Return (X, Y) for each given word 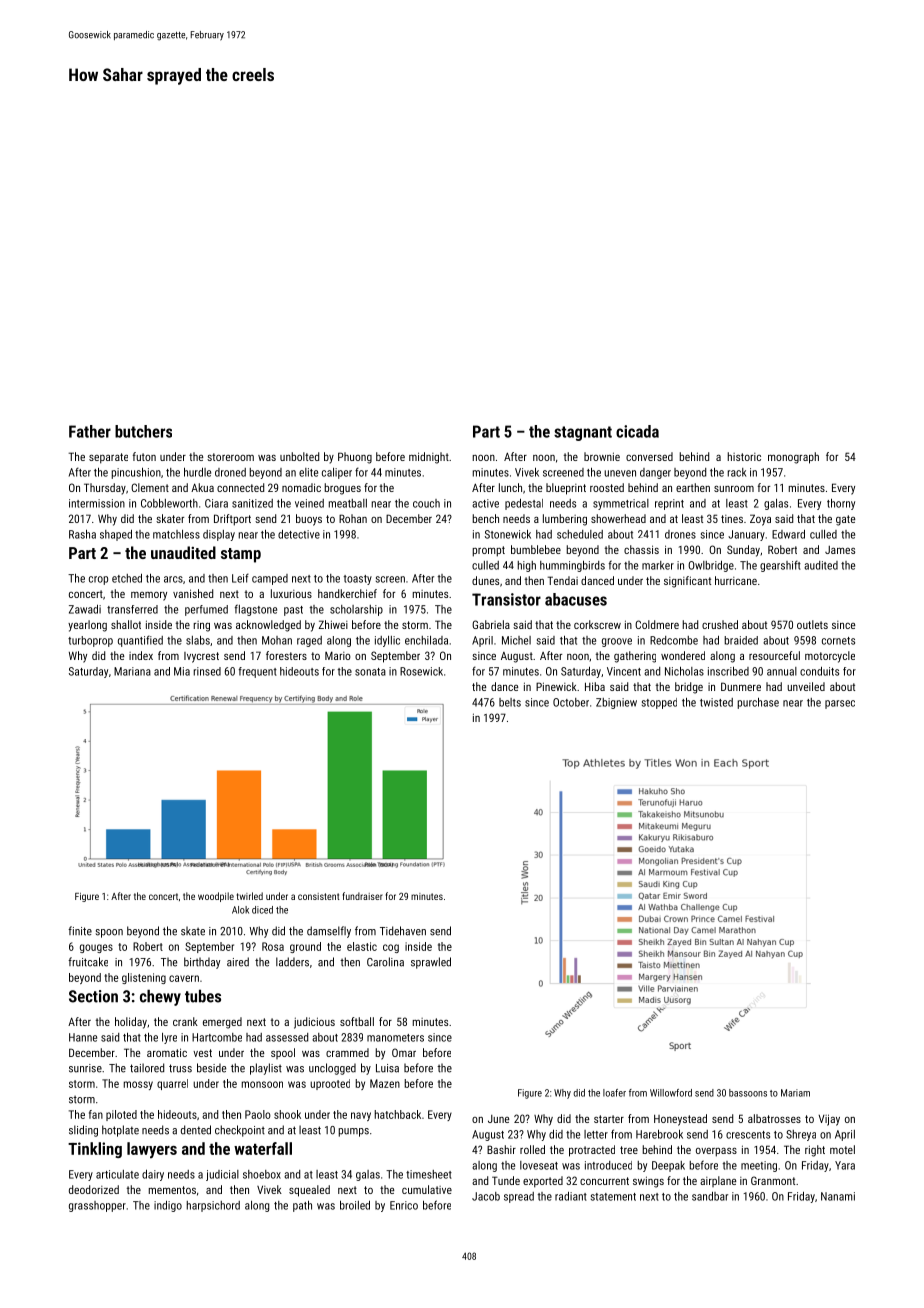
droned (230, 472)
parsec (840, 704)
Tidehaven (403, 931)
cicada (637, 431)
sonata (370, 672)
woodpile (216, 897)
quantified (140, 641)
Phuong (355, 458)
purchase (758, 703)
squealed (309, 1191)
